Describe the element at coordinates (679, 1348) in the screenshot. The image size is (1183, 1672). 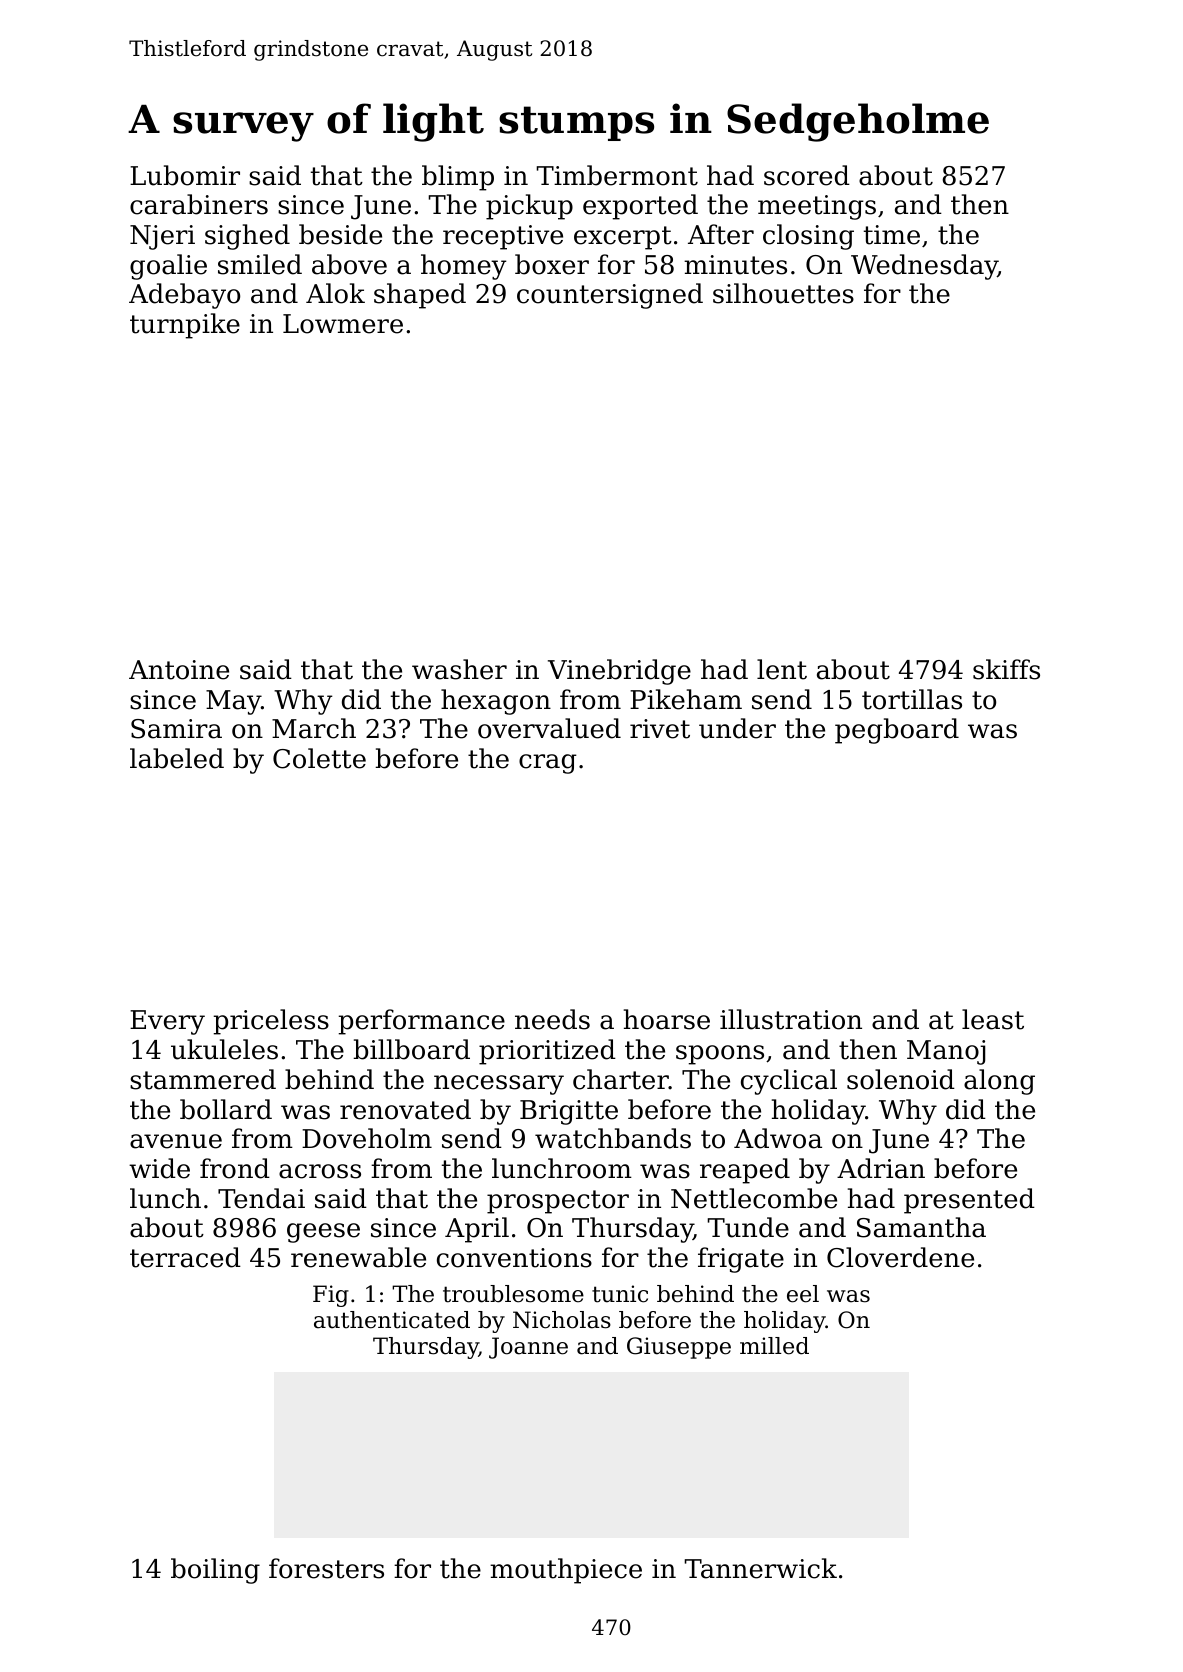
I see `Giuseppe` at that location.
